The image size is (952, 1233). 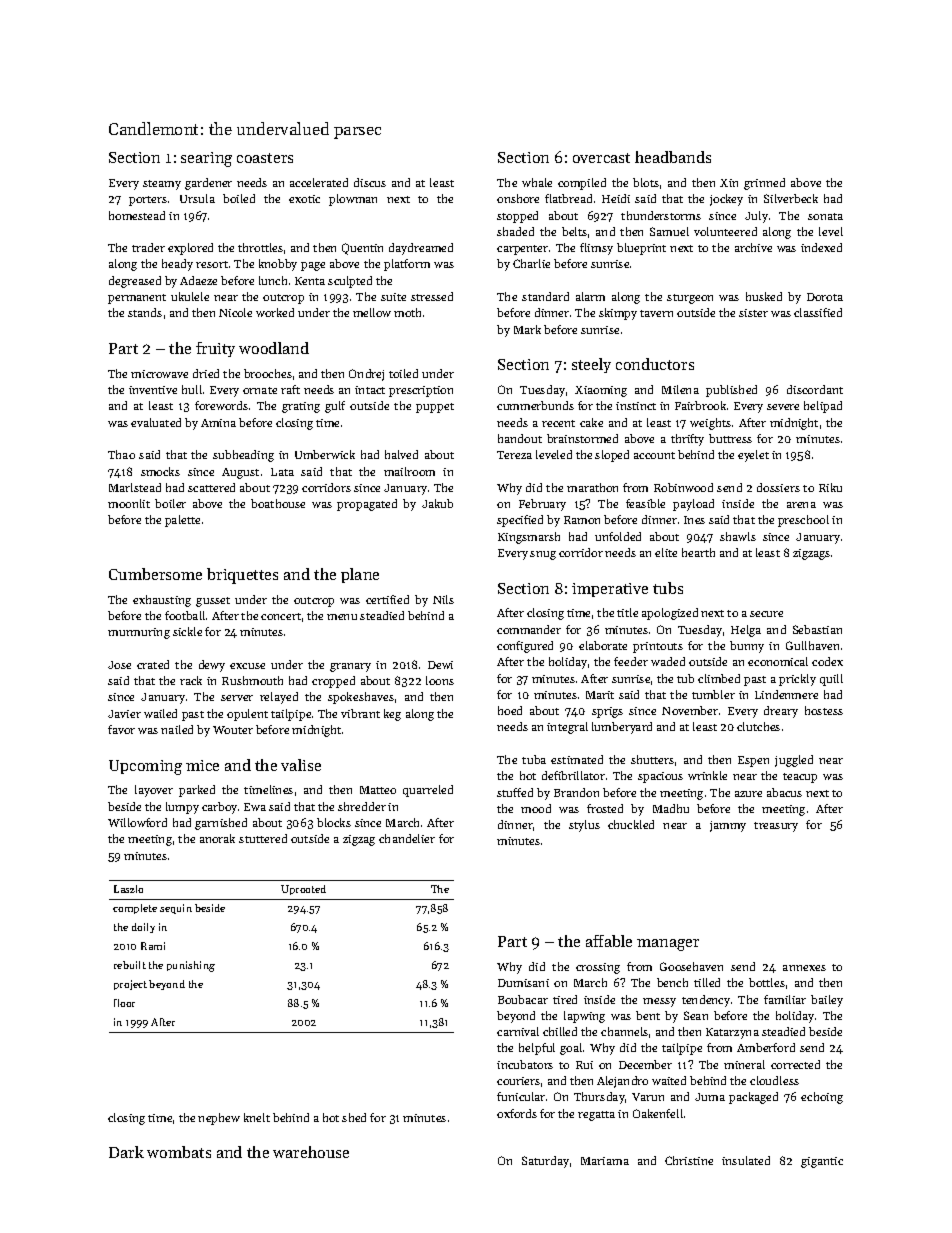 What do you see at coordinates (601, 158) in the image?
I see `overcast` at bounding box center [601, 158].
